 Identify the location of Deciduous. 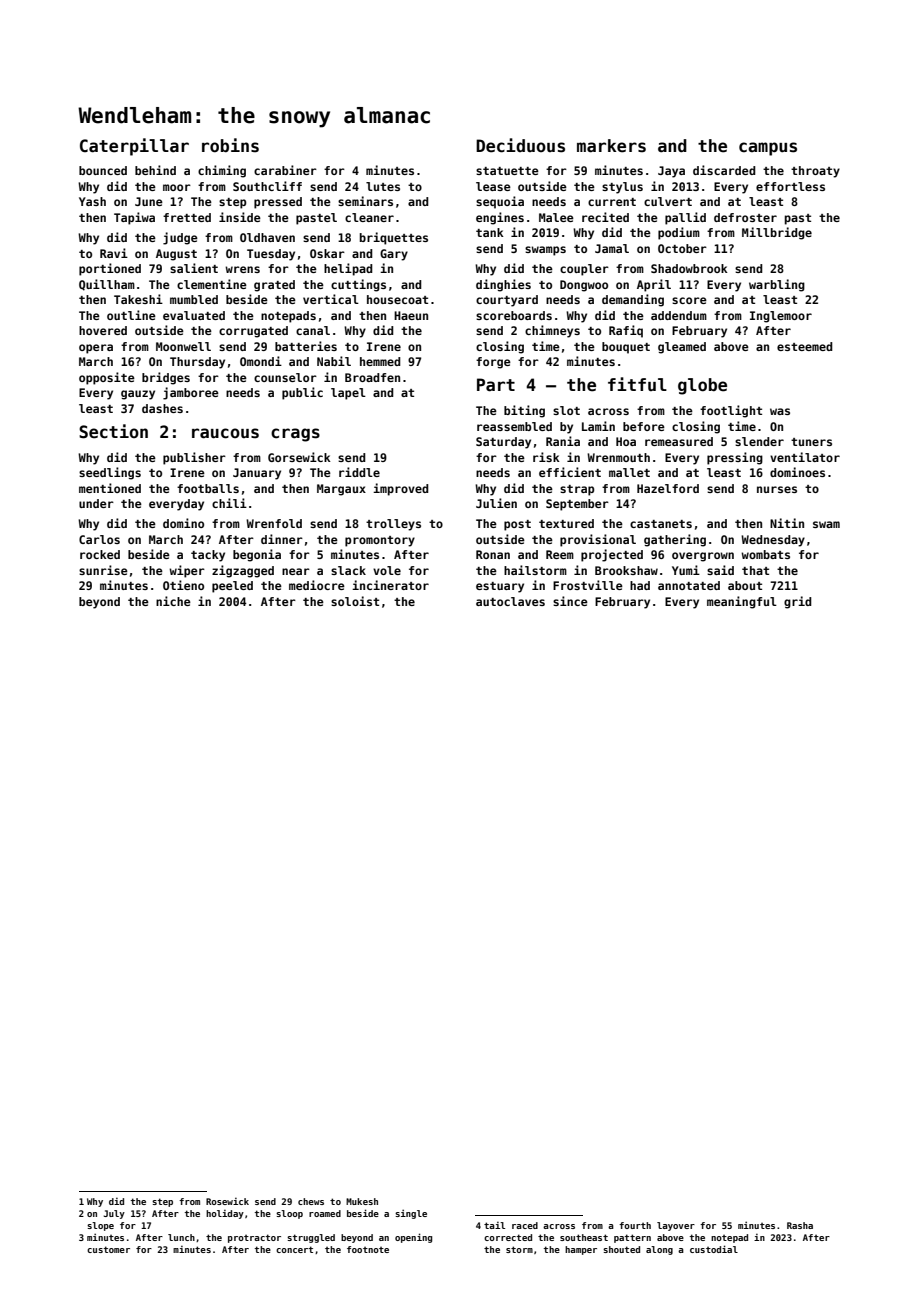
(520, 145).
